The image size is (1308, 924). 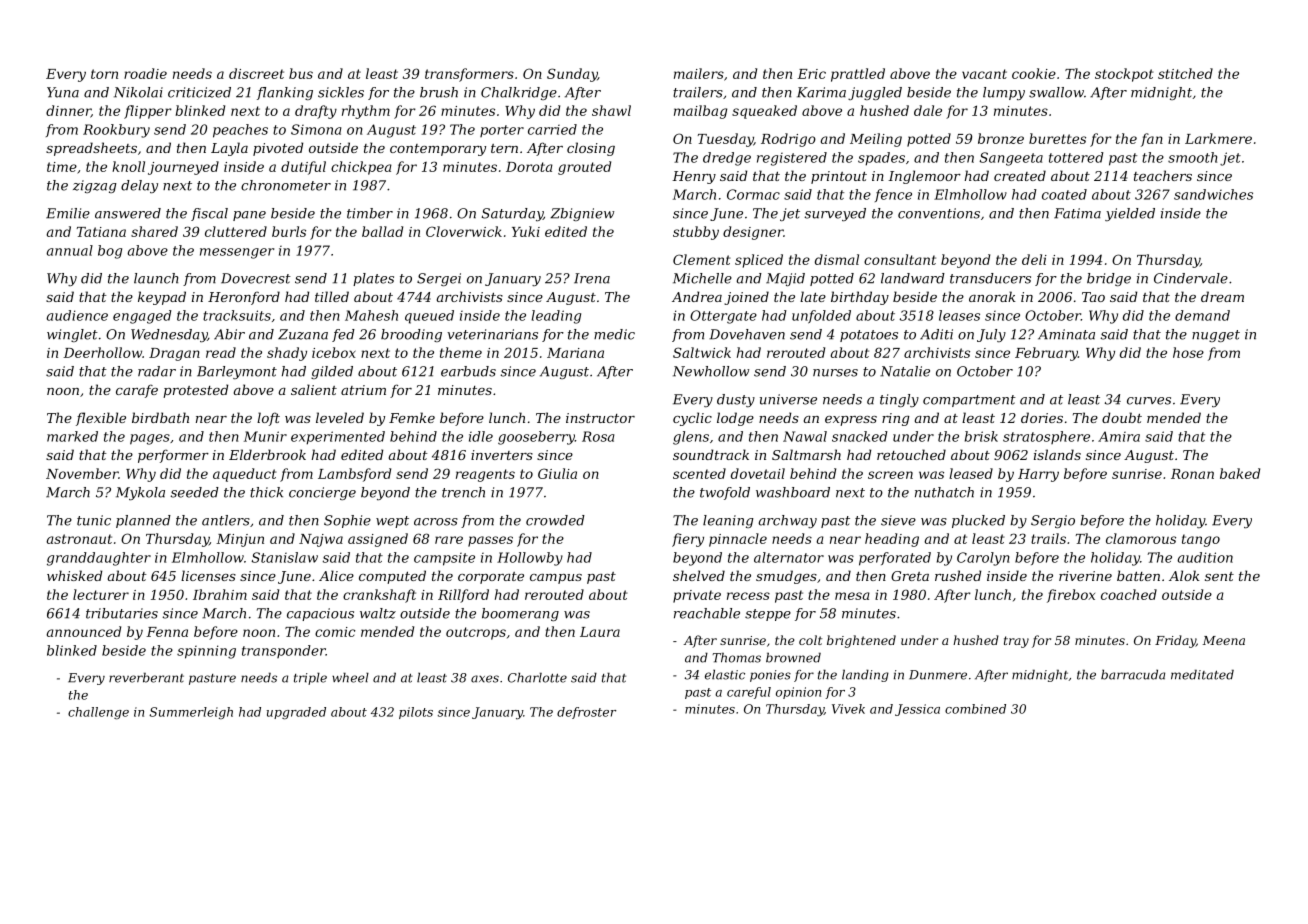 What do you see at coordinates (811, 74) in the screenshot?
I see `Eric` at bounding box center [811, 74].
